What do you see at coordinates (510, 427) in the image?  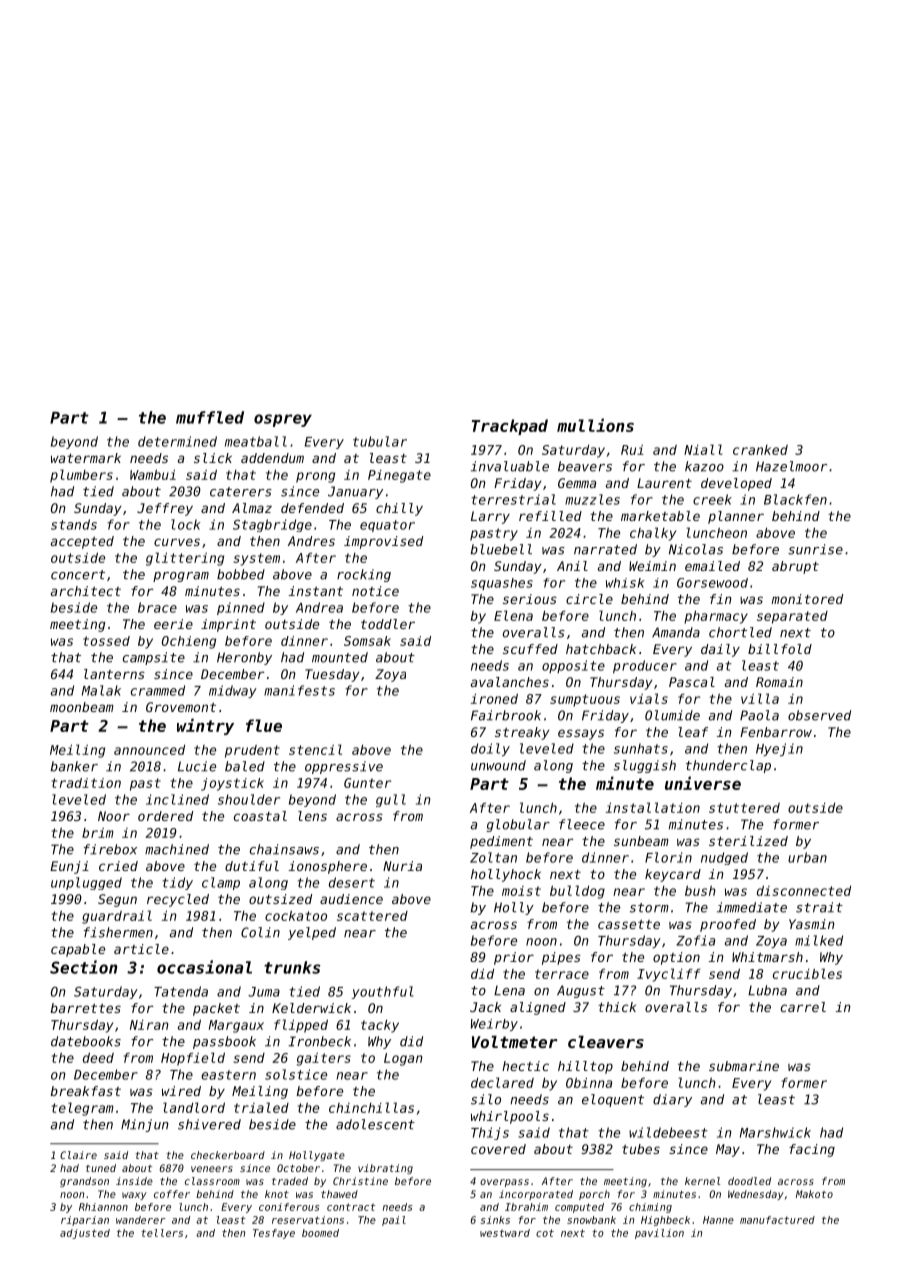 I see `Trackpad` at bounding box center [510, 427].
